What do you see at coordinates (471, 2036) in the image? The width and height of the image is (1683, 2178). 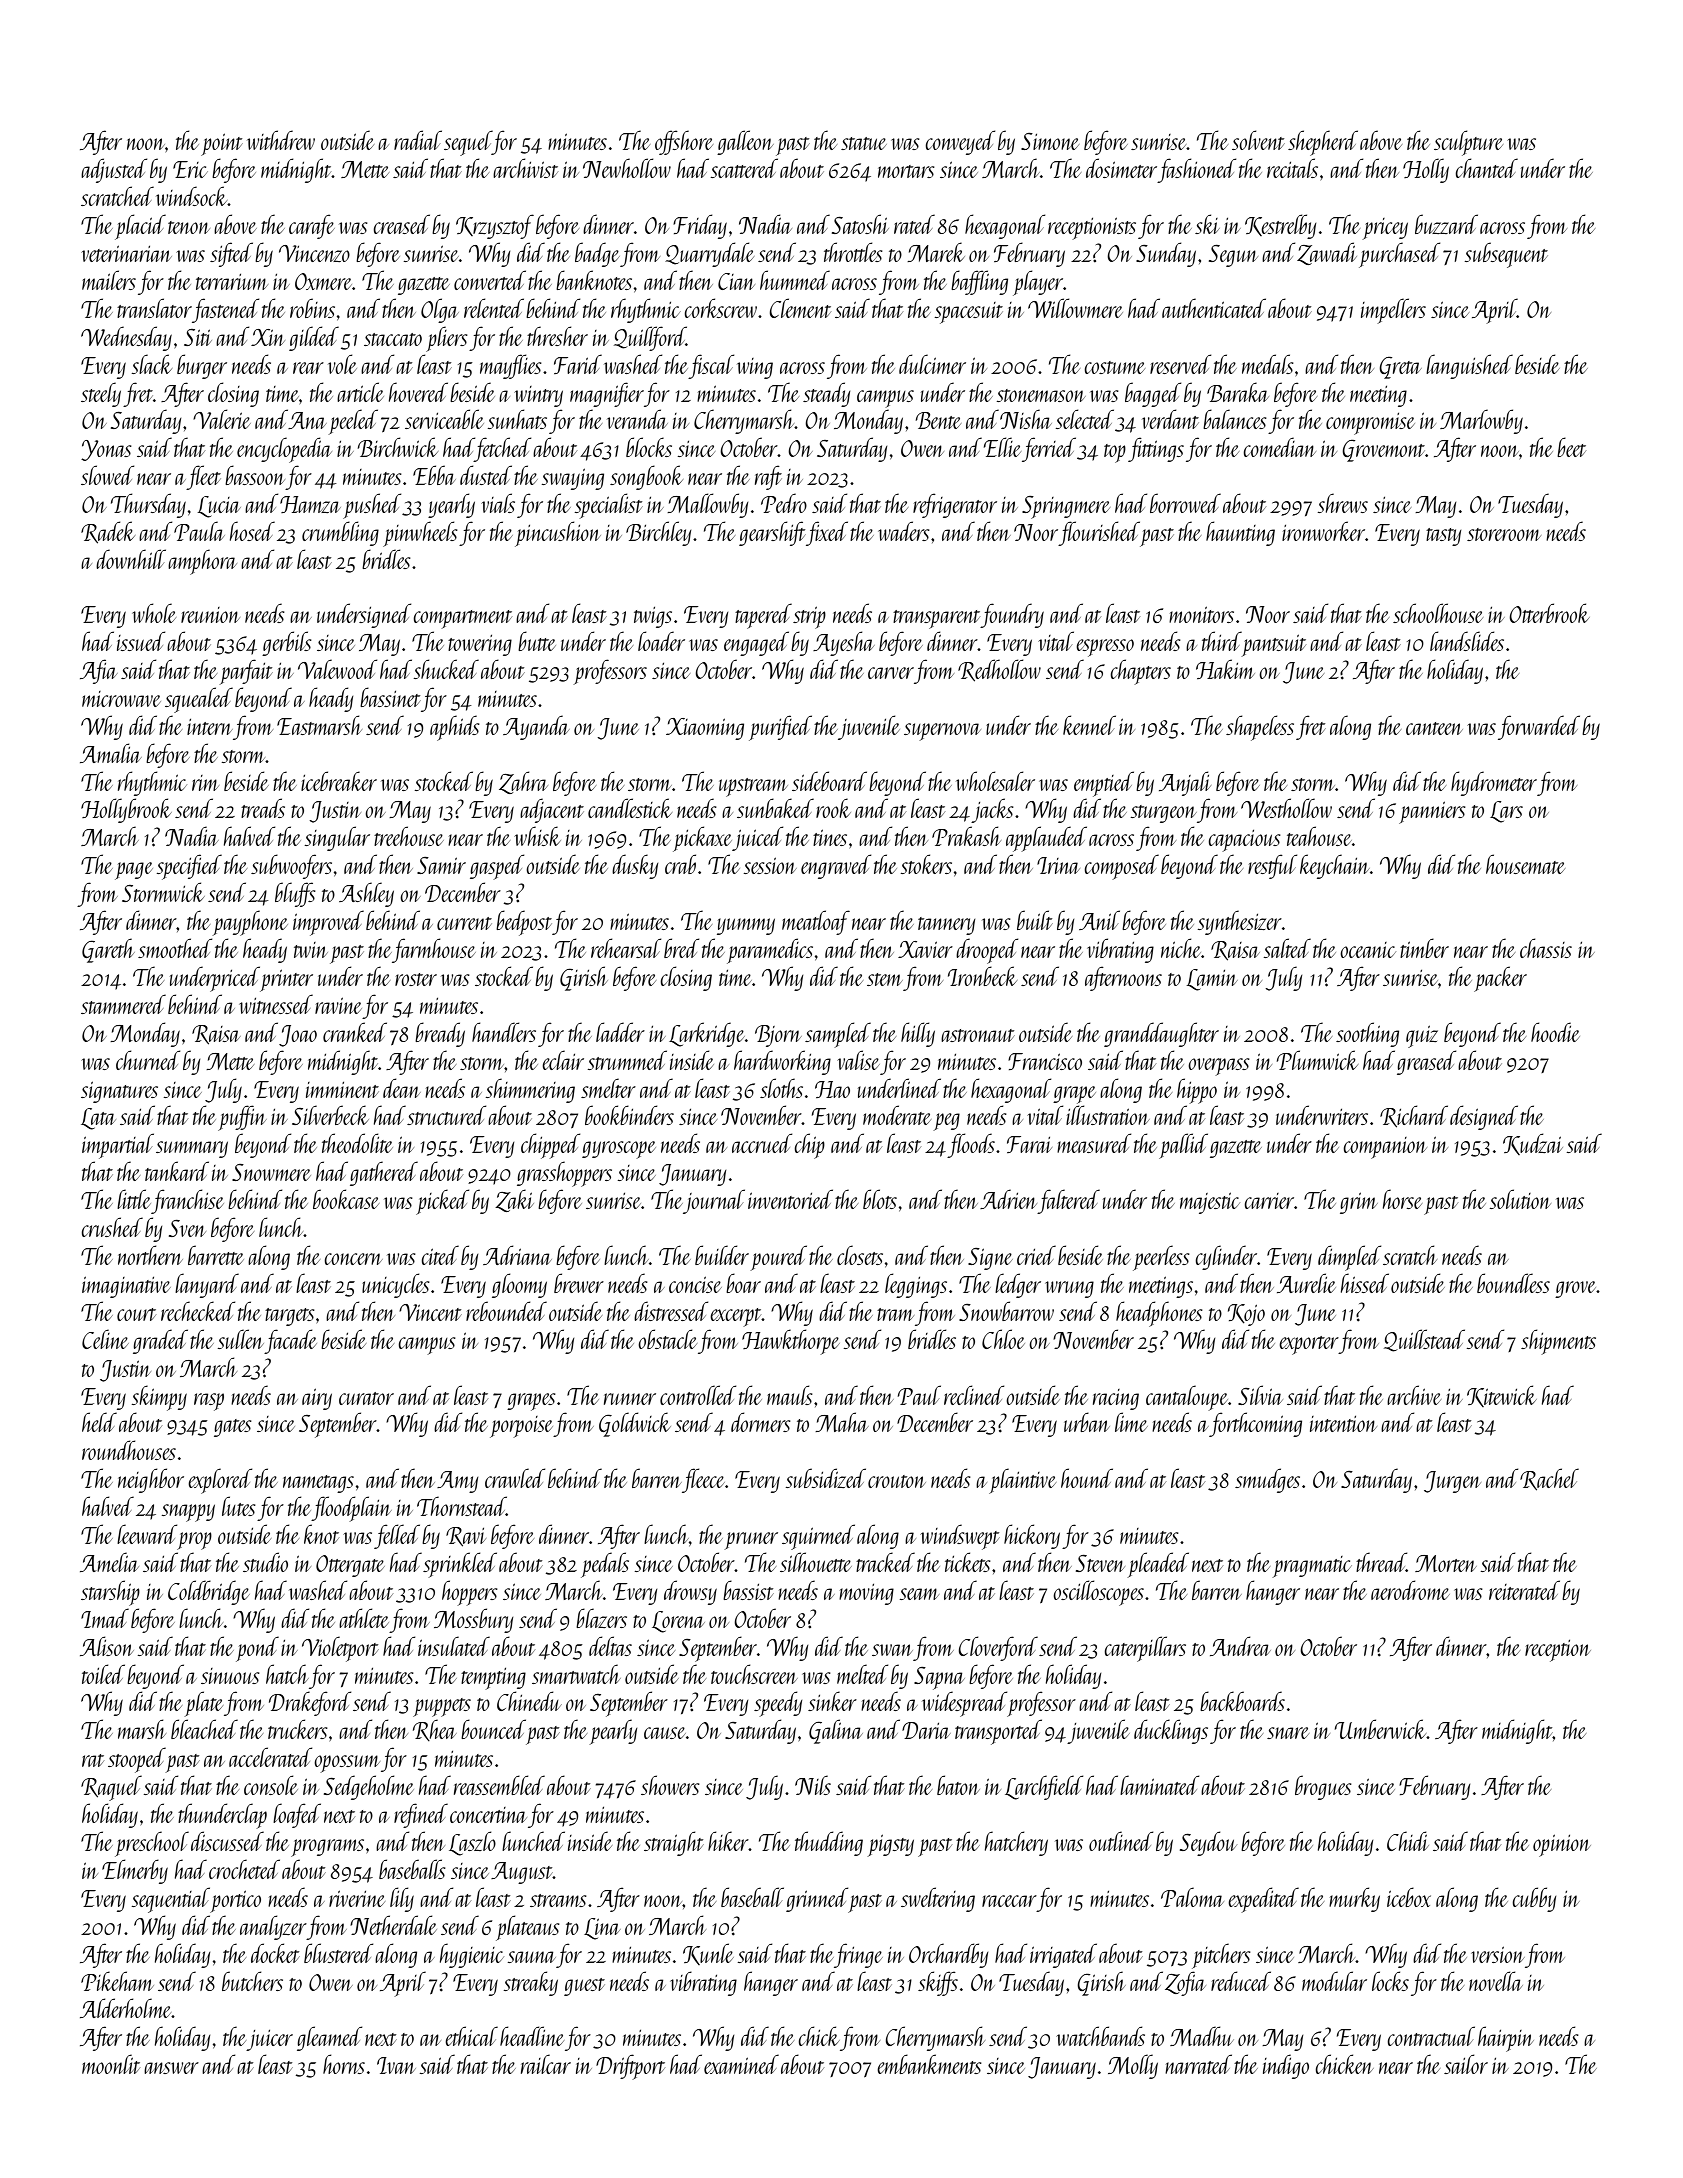 I see `ethical` at bounding box center [471, 2036].
